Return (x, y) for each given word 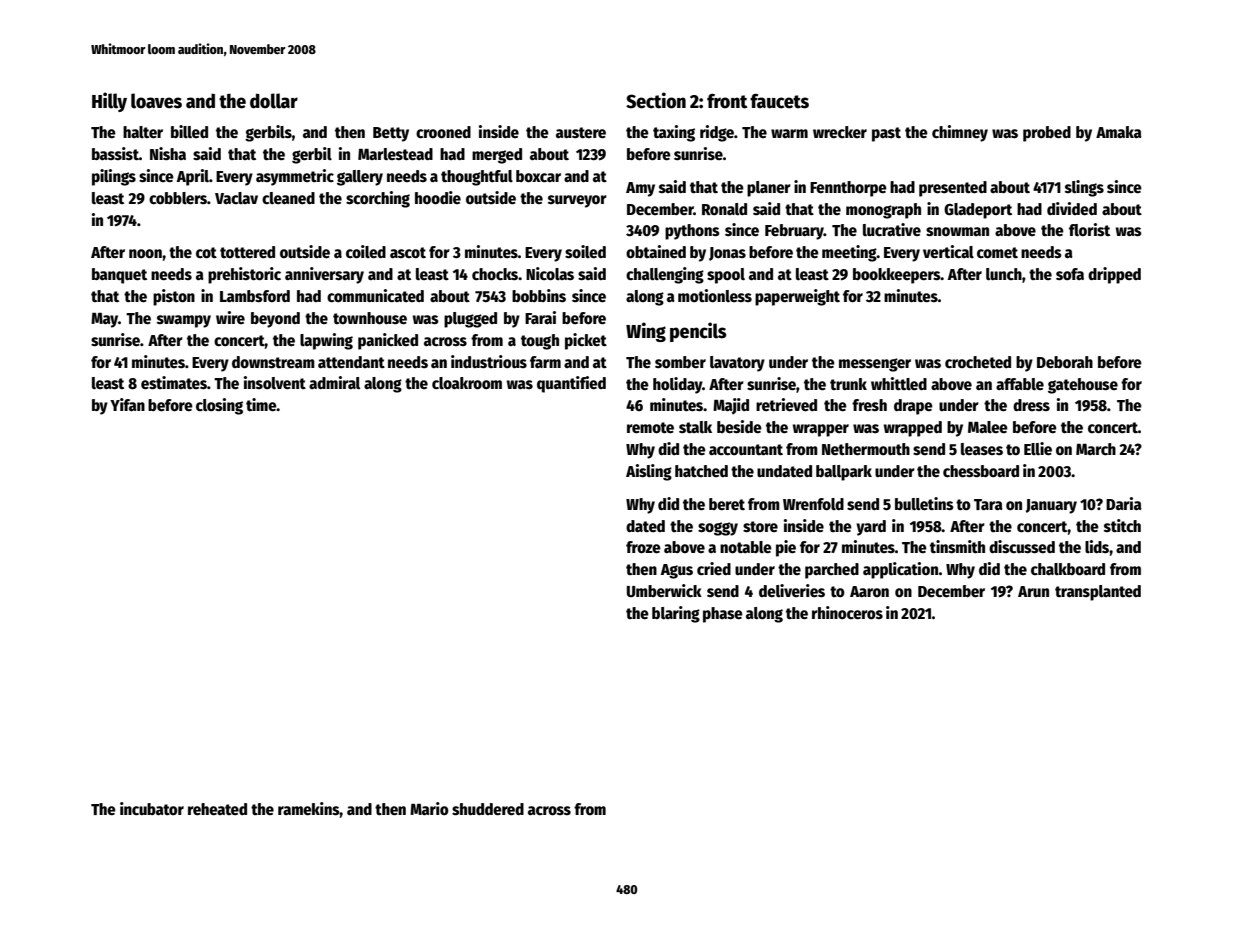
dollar (274, 101)
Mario (429, 808)
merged (497, 156)
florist (1089, 229)
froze (643, 547)
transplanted (1098, 593)
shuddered (488, 809)
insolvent (275, 383)
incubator (152, 809)
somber (680, 362)
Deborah (1065, 362)
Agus (677, 571)
